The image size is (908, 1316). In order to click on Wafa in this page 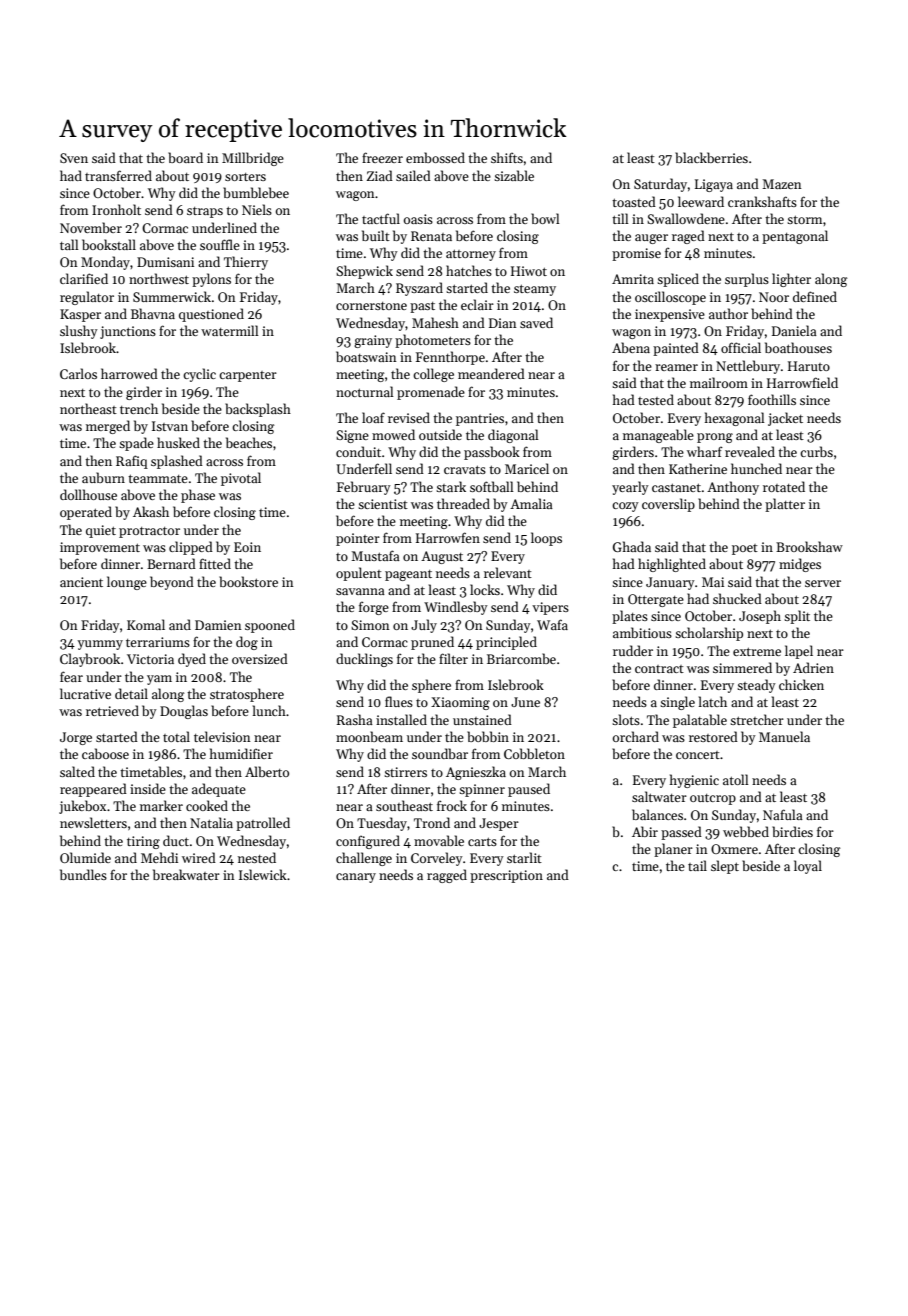, I will do `click(552, 624)`.
